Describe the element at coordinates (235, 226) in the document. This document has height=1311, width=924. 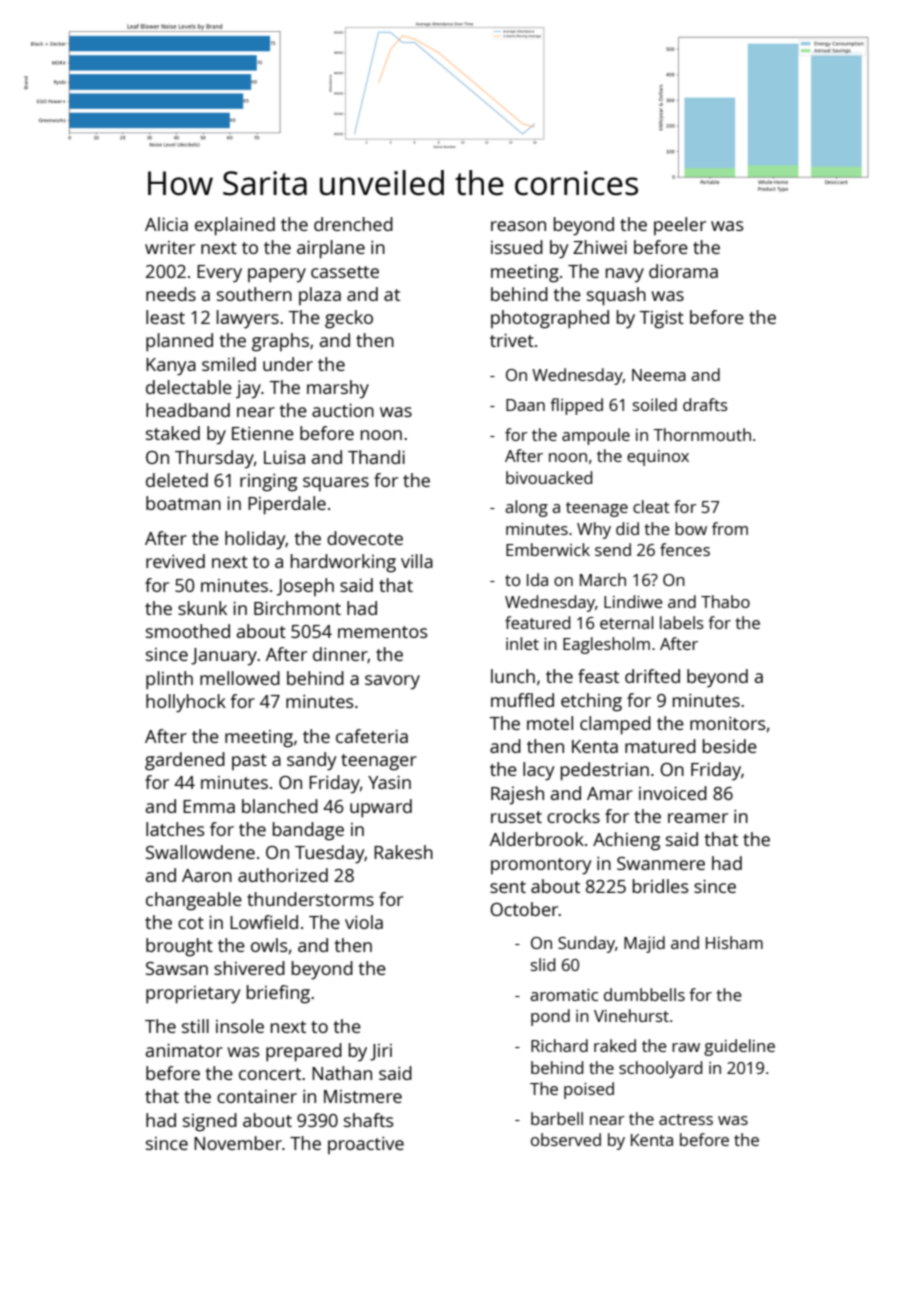
I see `explained` at that location.
